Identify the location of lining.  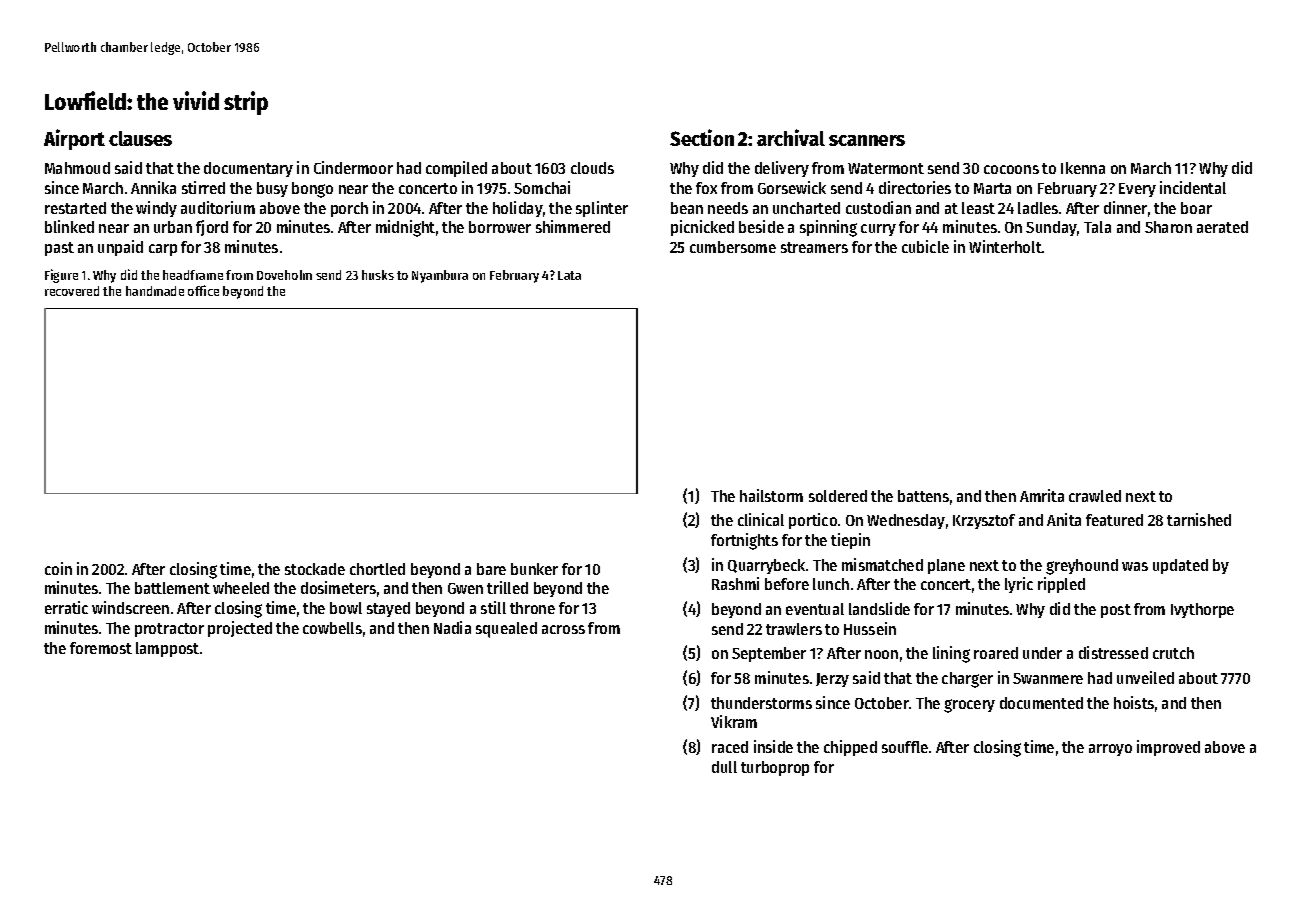
(951, 654).
